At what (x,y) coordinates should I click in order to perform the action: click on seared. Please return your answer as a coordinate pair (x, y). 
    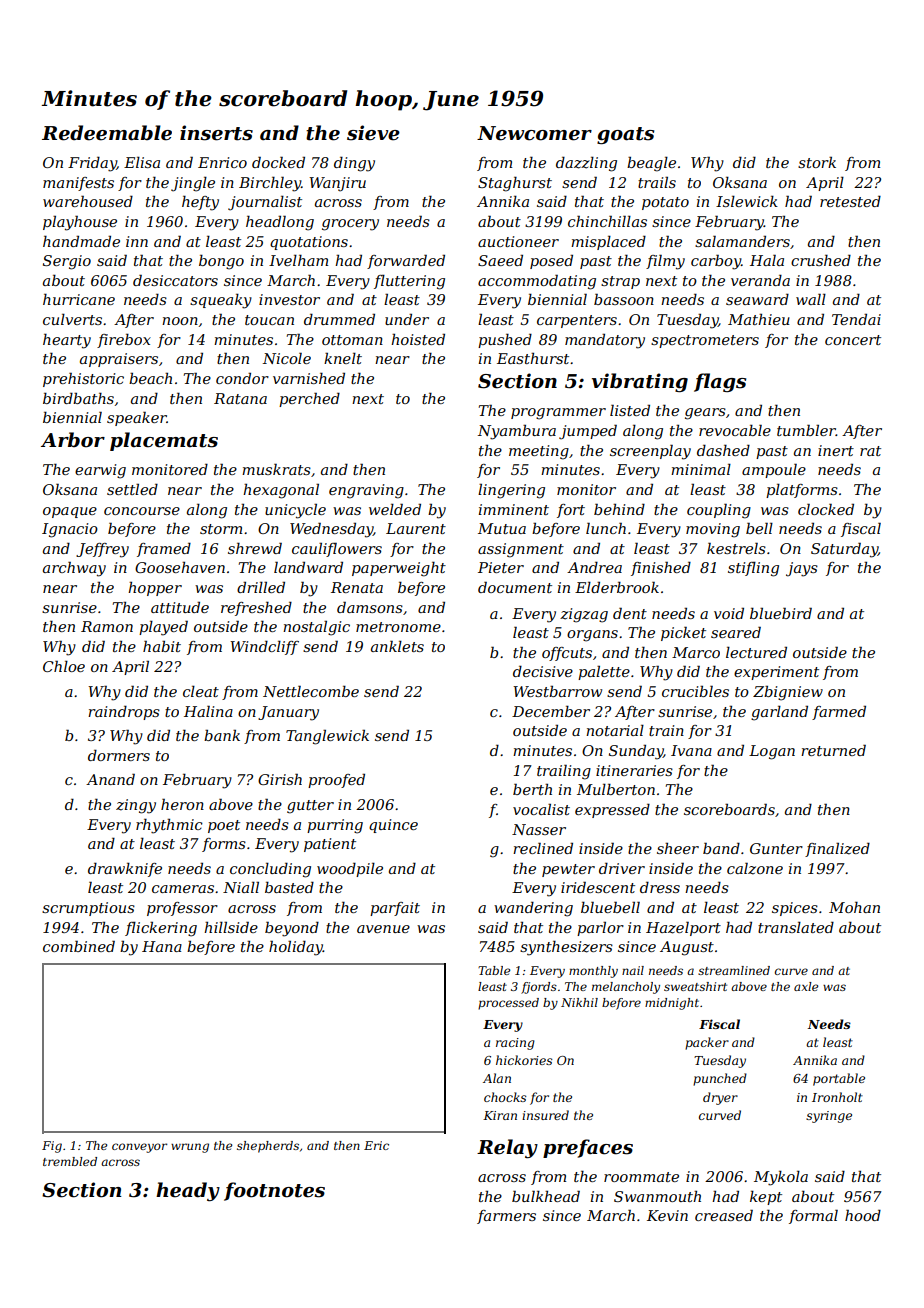
    Looking at the image, I should click on (736, 632).
